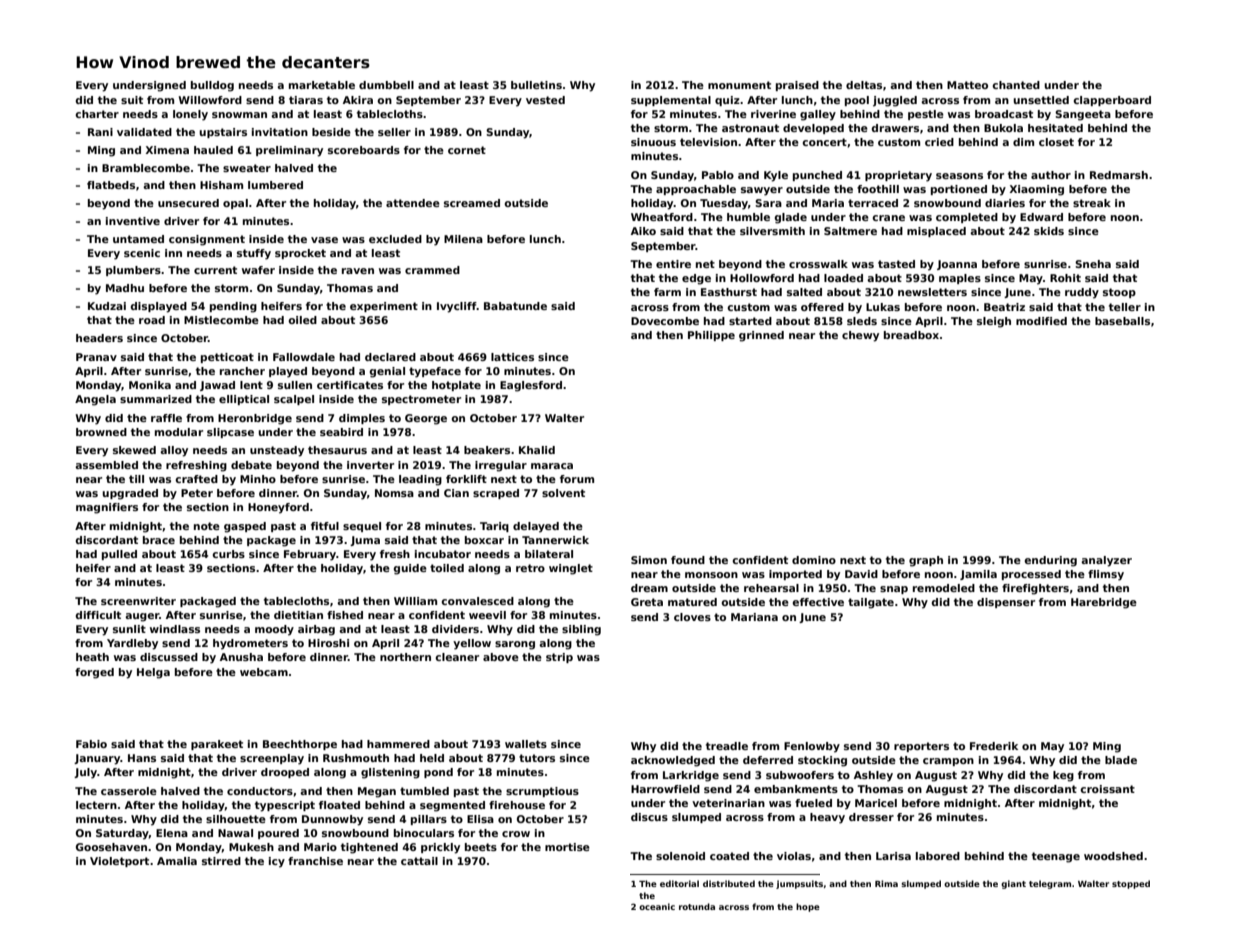 The height and width of the screenshot is (952, 1233). What do you see at coordinates (133, 221) in the screenshot?
I see `inventive` at bounding box center [133, 221].
